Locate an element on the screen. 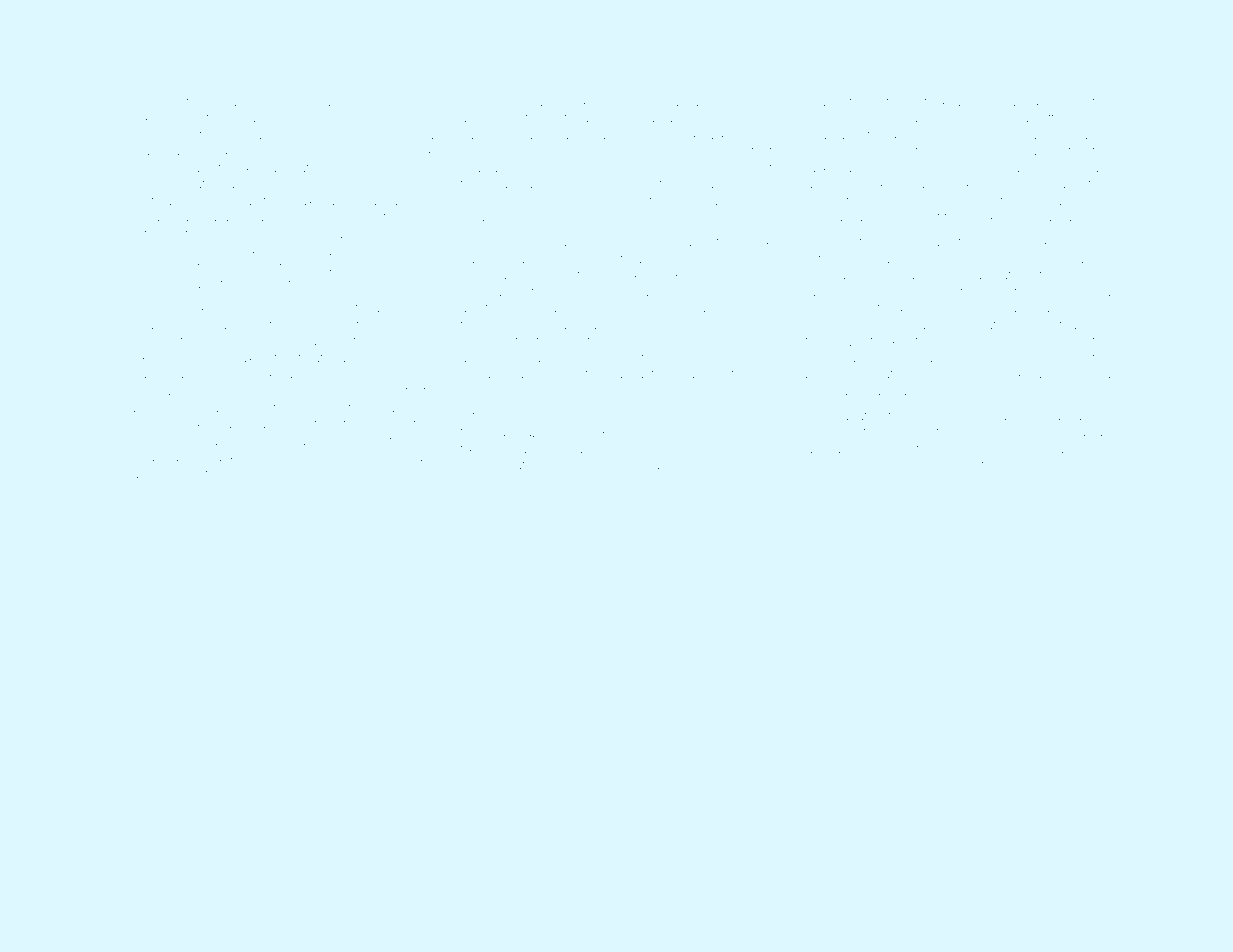  November is located at coordinates (334, 118).
